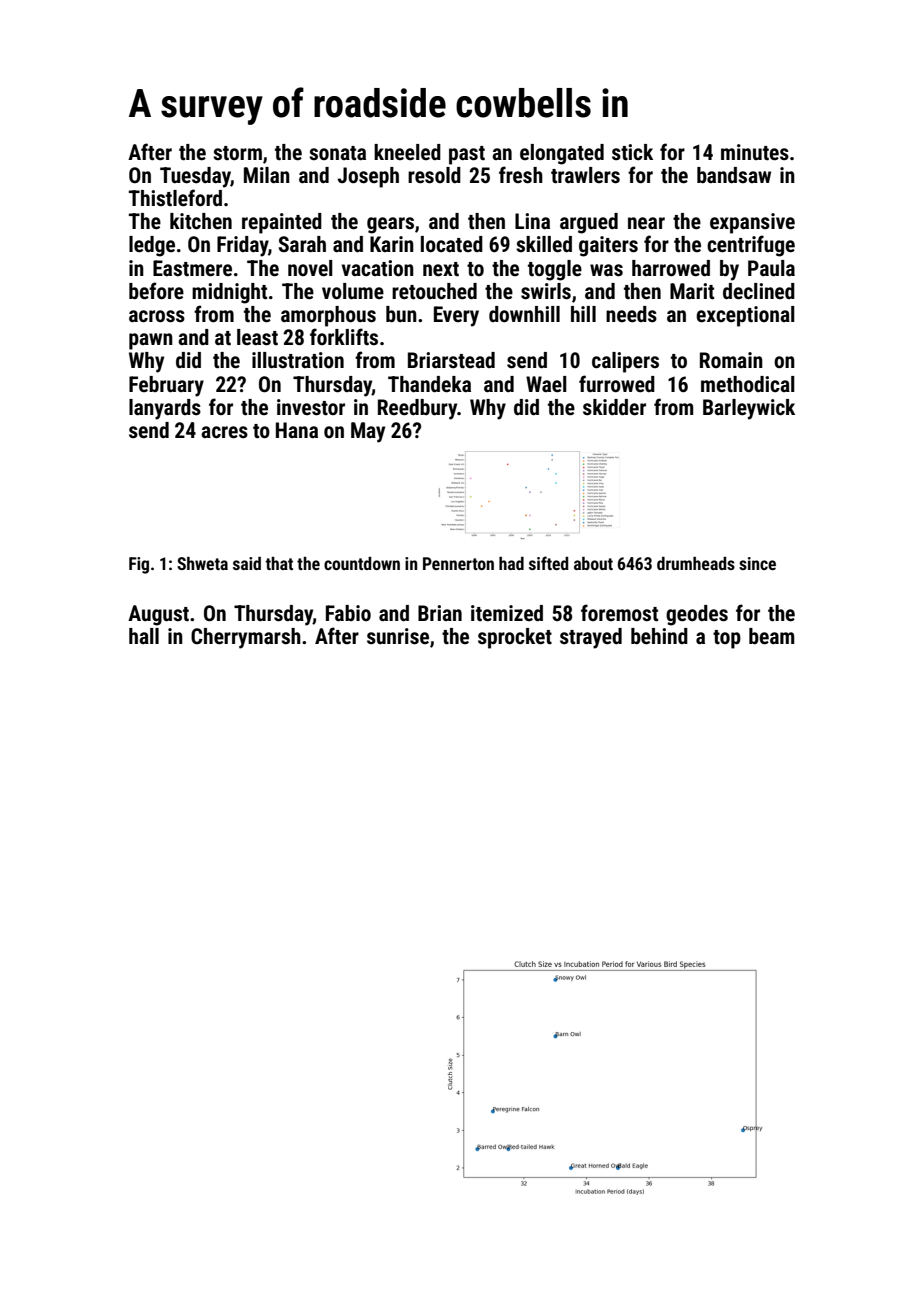 This page has height=1311, width=924. I want to click on minutes, so click(755, 152).
